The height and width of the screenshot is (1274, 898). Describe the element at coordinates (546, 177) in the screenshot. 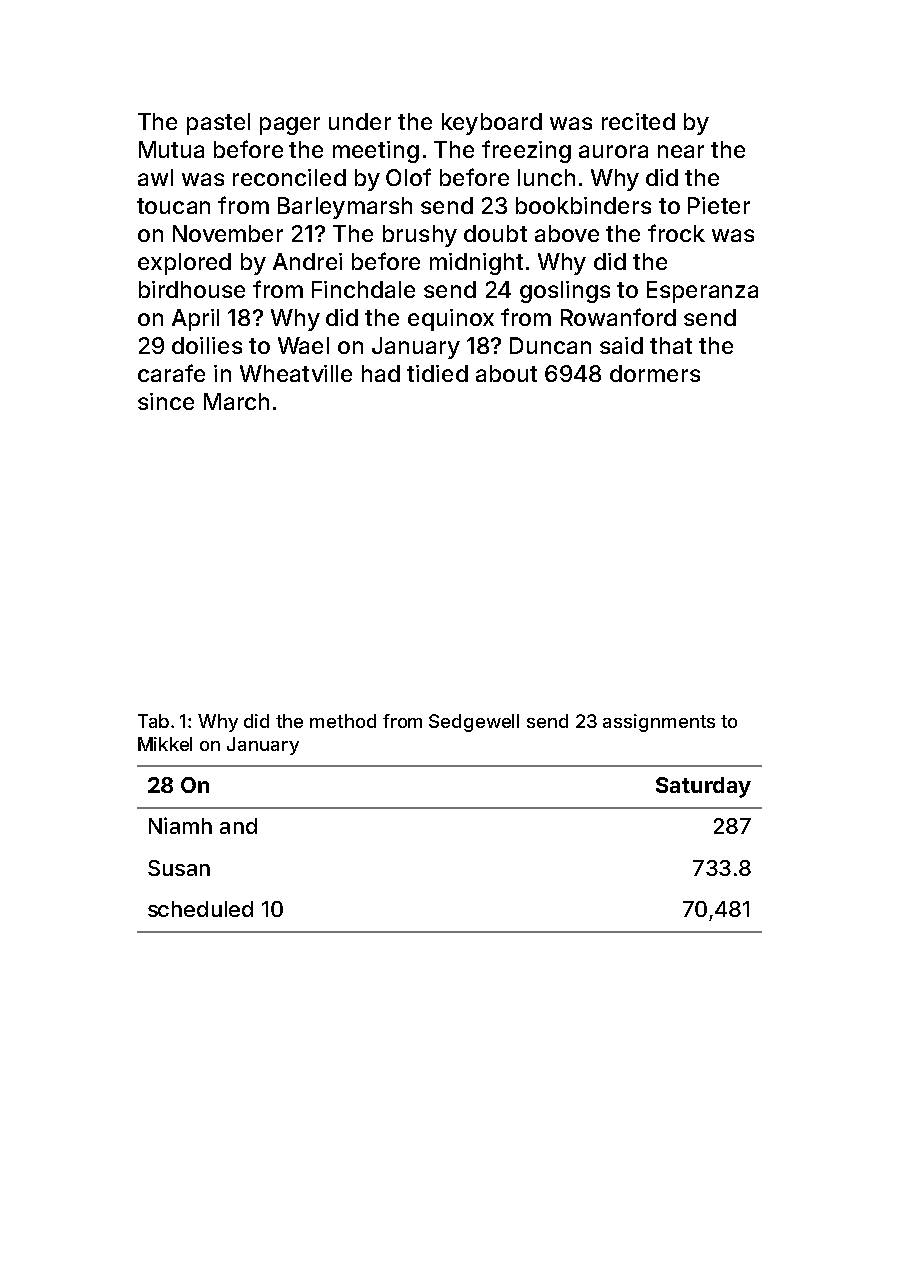

I see `lunch` at that location.
